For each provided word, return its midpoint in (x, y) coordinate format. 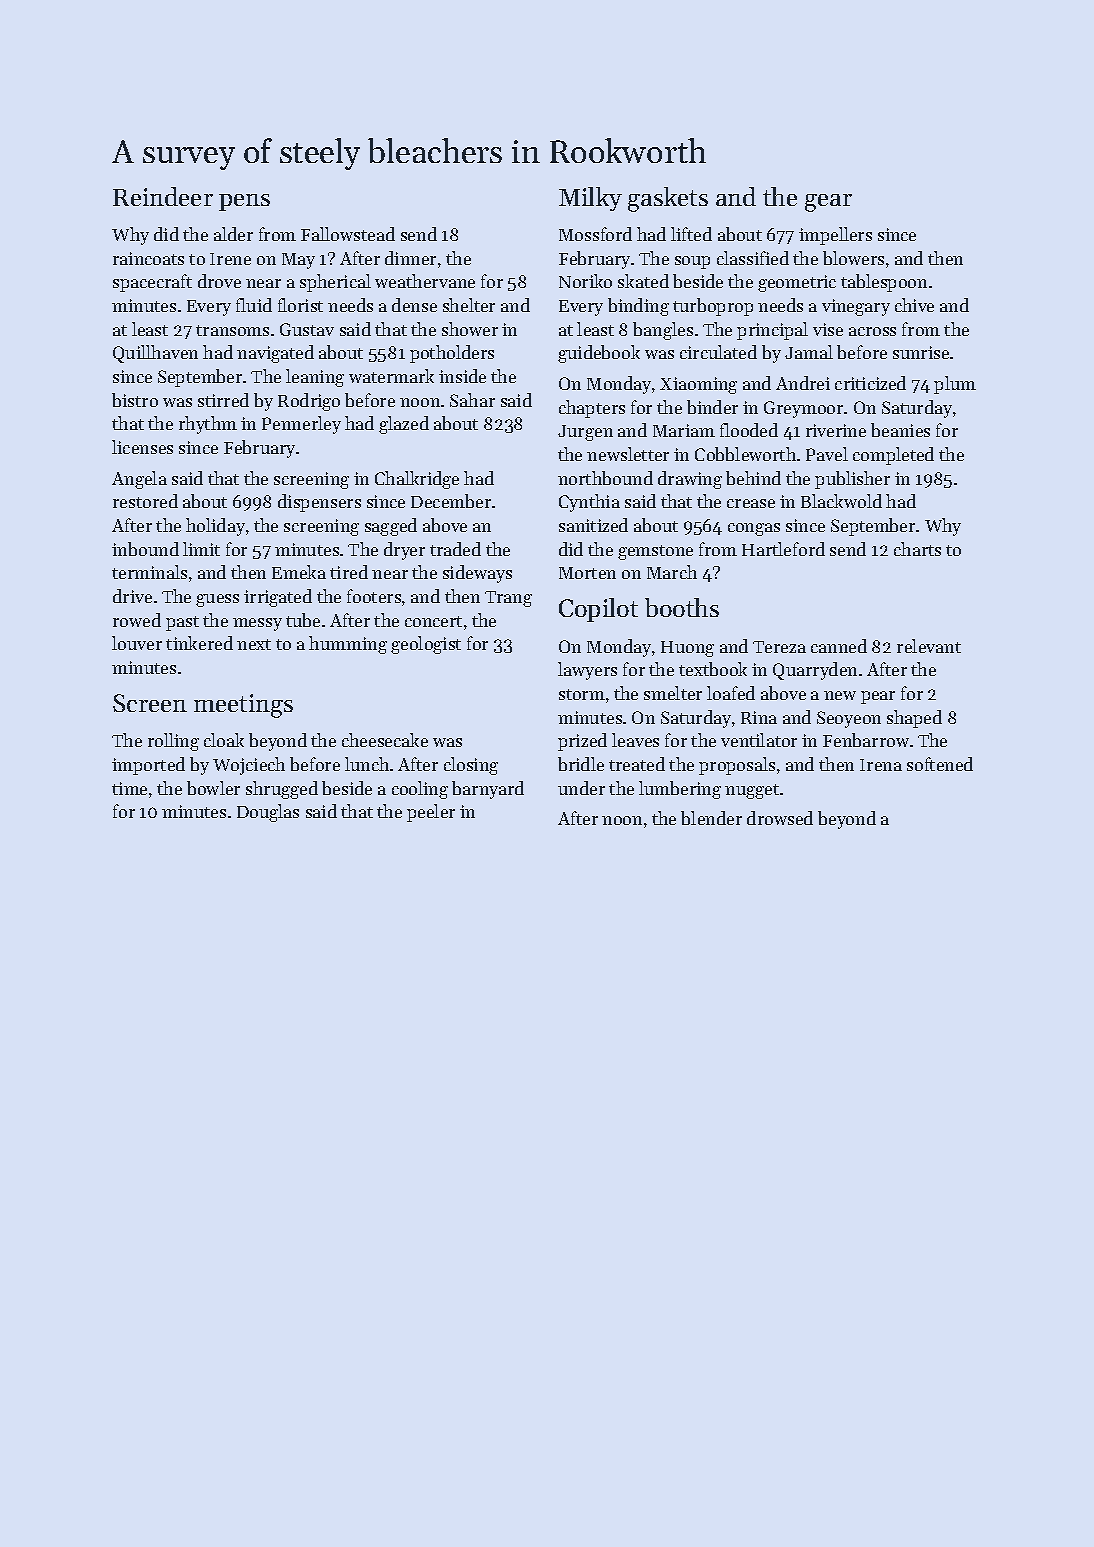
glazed (404, 425)
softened (940, 764)
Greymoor (803, 409)
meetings (243, 706)
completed (893, 456)
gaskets (668, 199)
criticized (870, 383)
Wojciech (249, 766)
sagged (391, 527)
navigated (275, 354)
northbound (605, 478)
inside (462, 376)
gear (828, 203)
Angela (139, 480)
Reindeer (163, 196)
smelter (673, 693)
